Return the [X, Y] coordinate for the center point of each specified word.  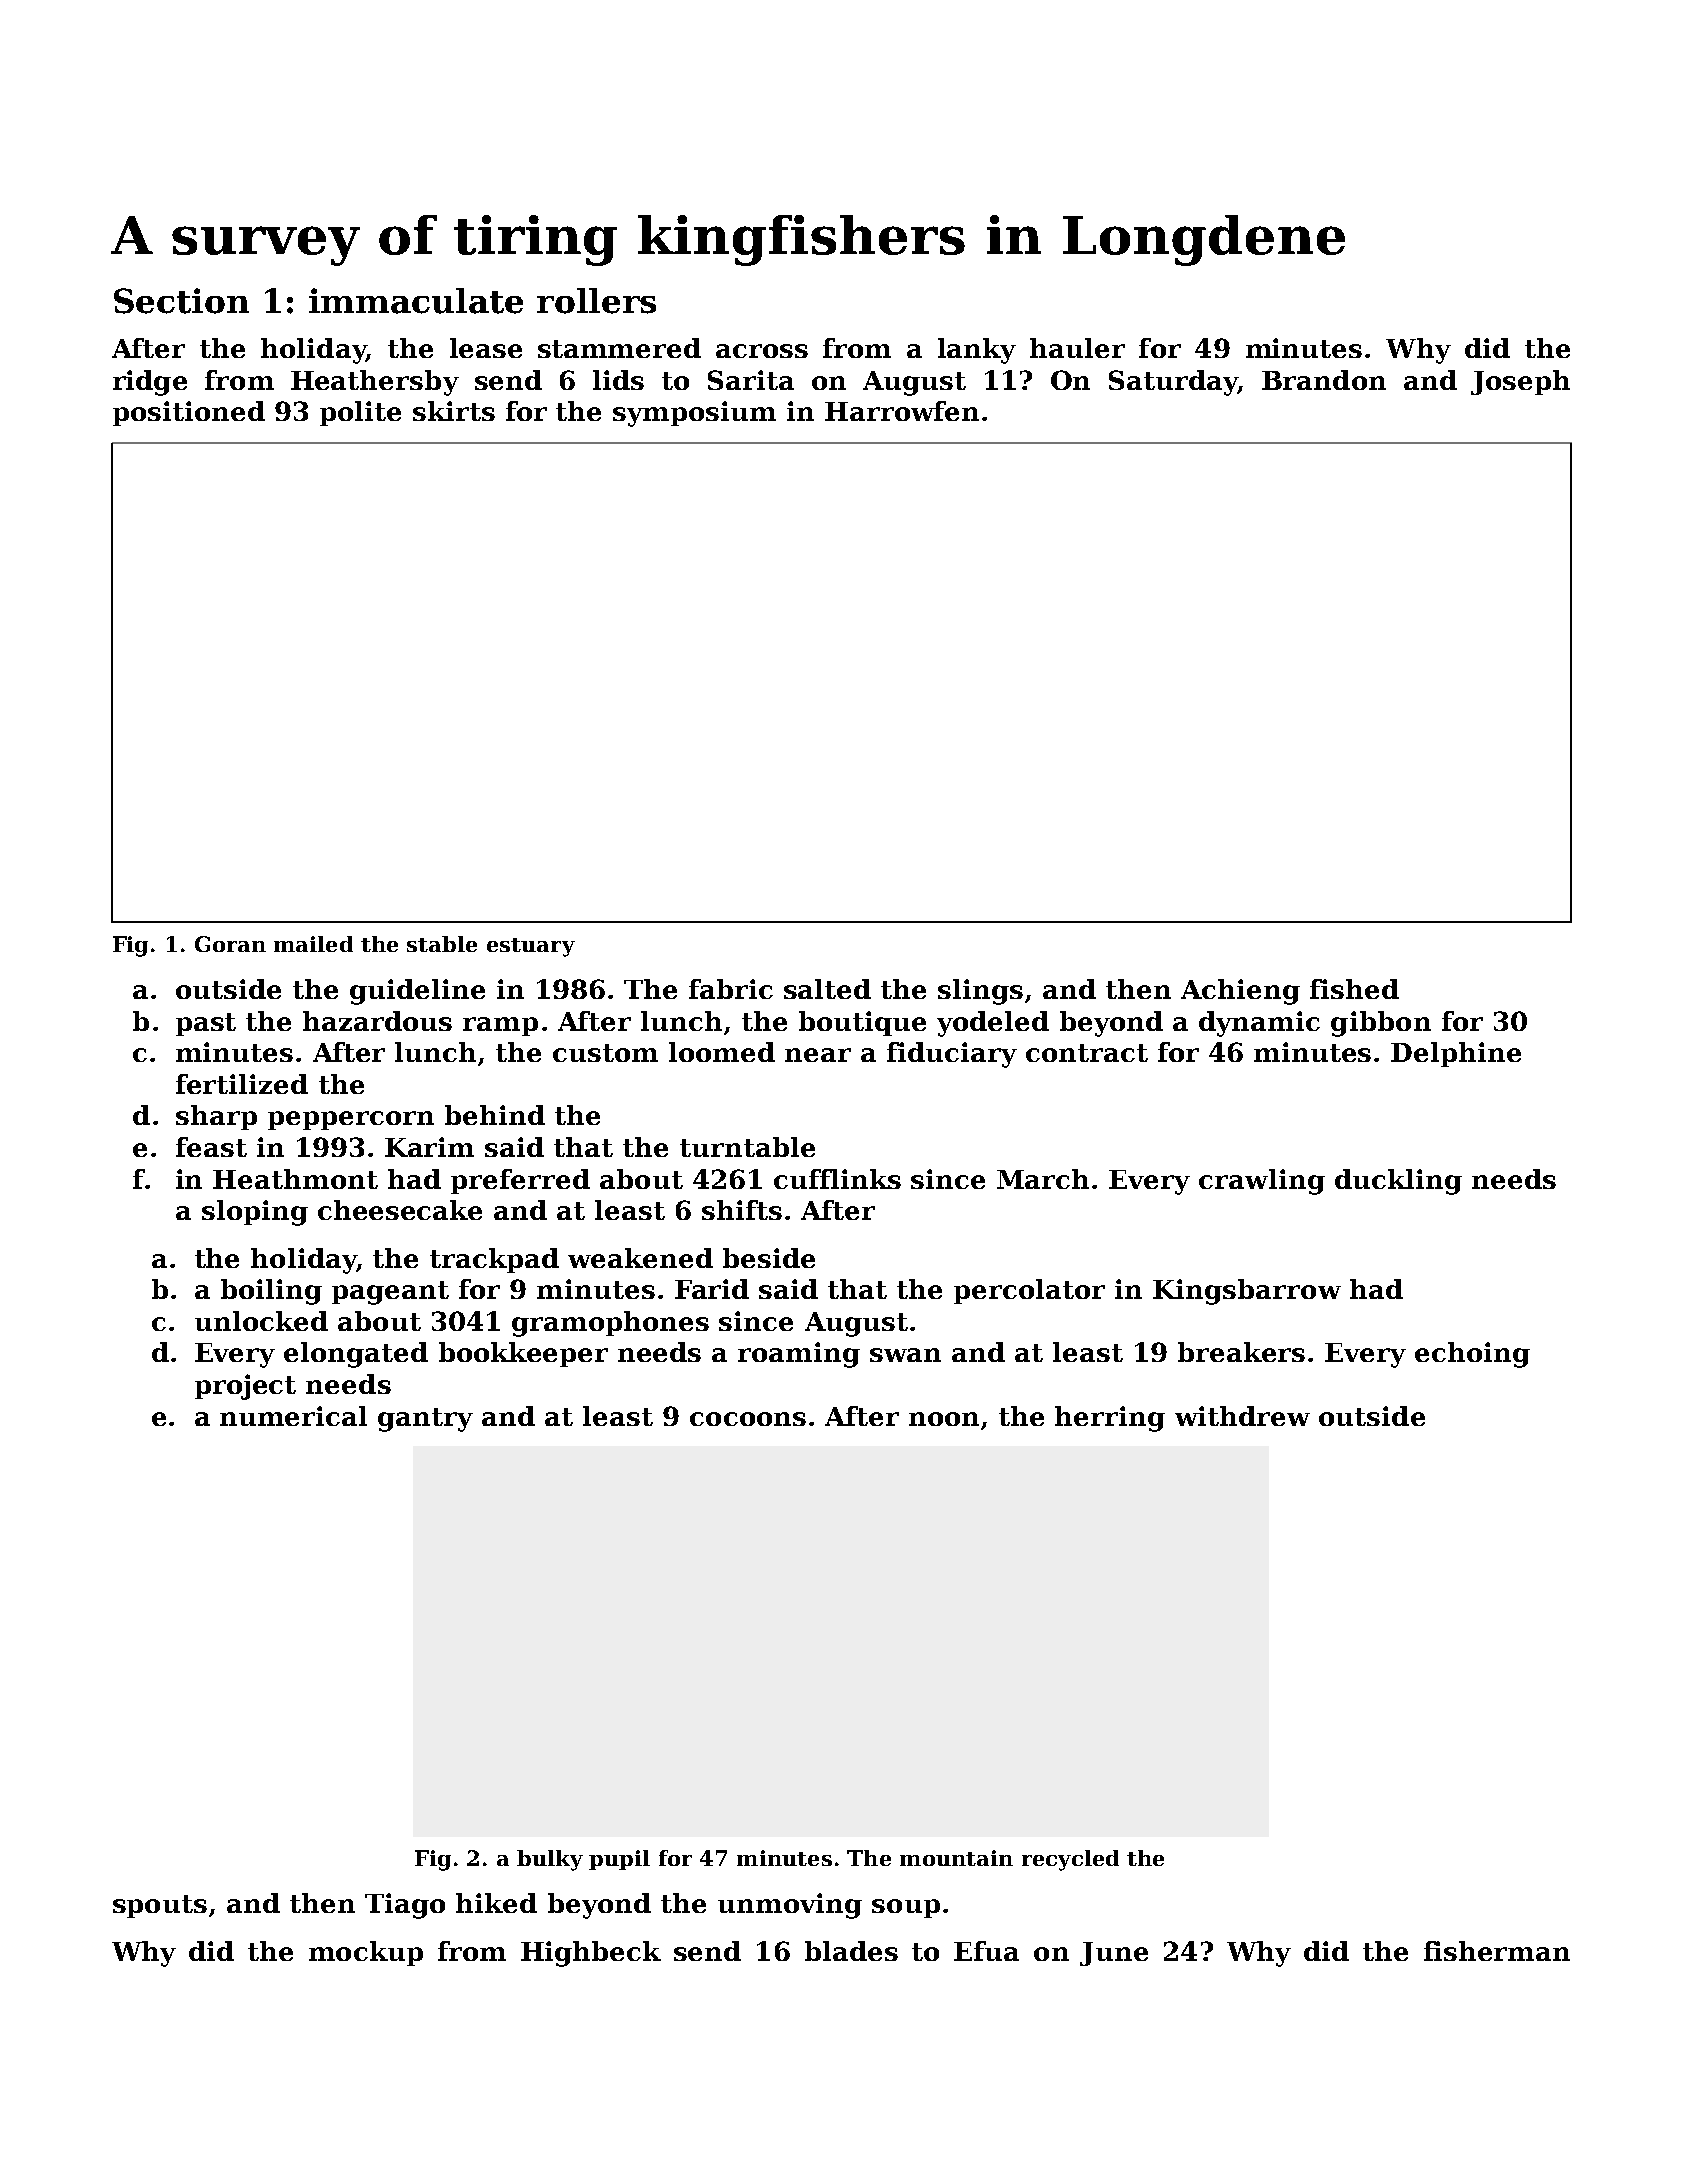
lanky [977, 351]
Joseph [1520, 382]
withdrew [1242, 1416]
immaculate [416, 301]
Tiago [405, 1906]
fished [1354, 989]
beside [769, 1258]
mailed [313, 944]
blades [851, 1951]
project [245, 1387]
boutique [862, 1023]
